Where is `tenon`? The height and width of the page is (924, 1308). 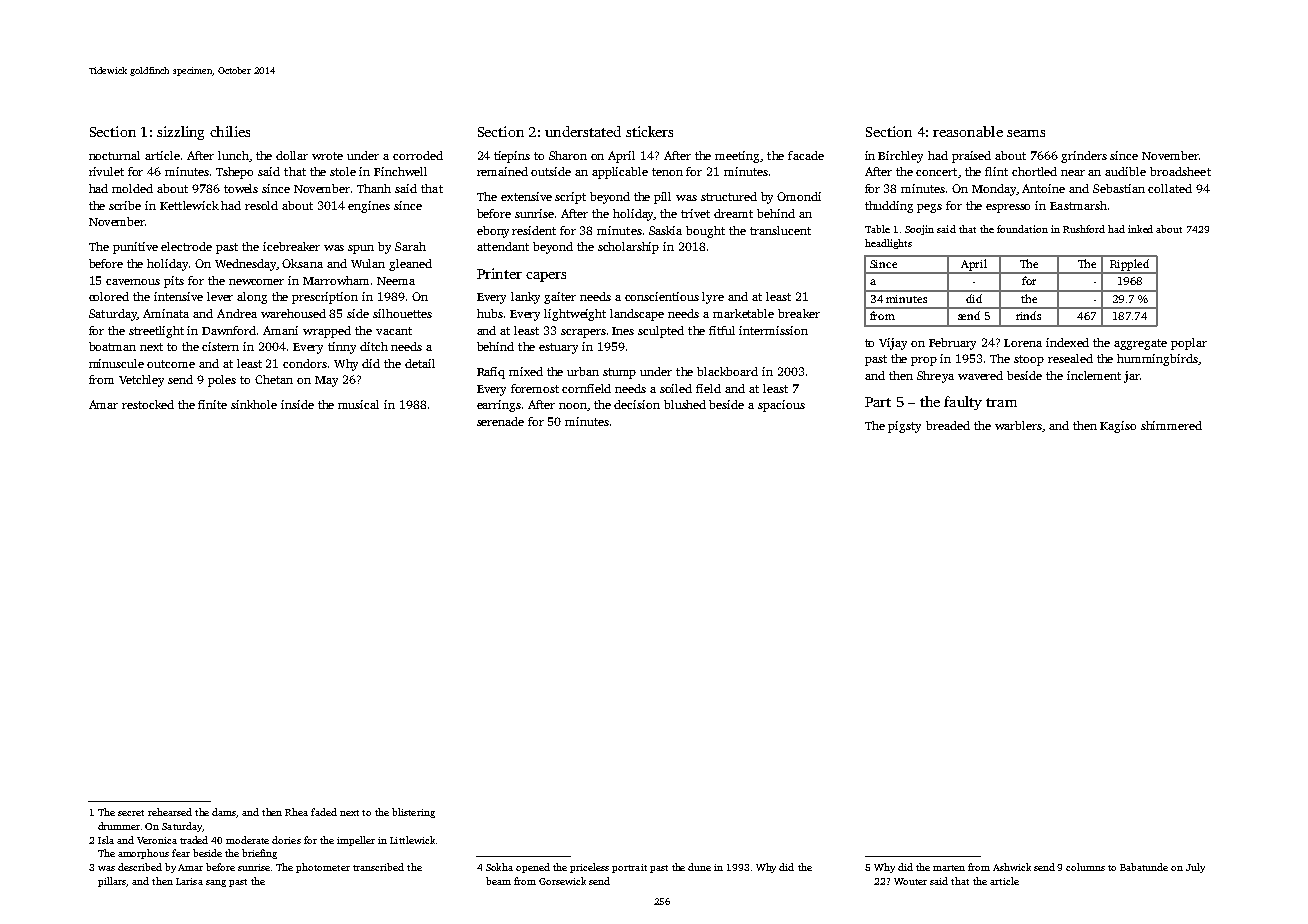 tenon is located at coordinates (667, 172).
